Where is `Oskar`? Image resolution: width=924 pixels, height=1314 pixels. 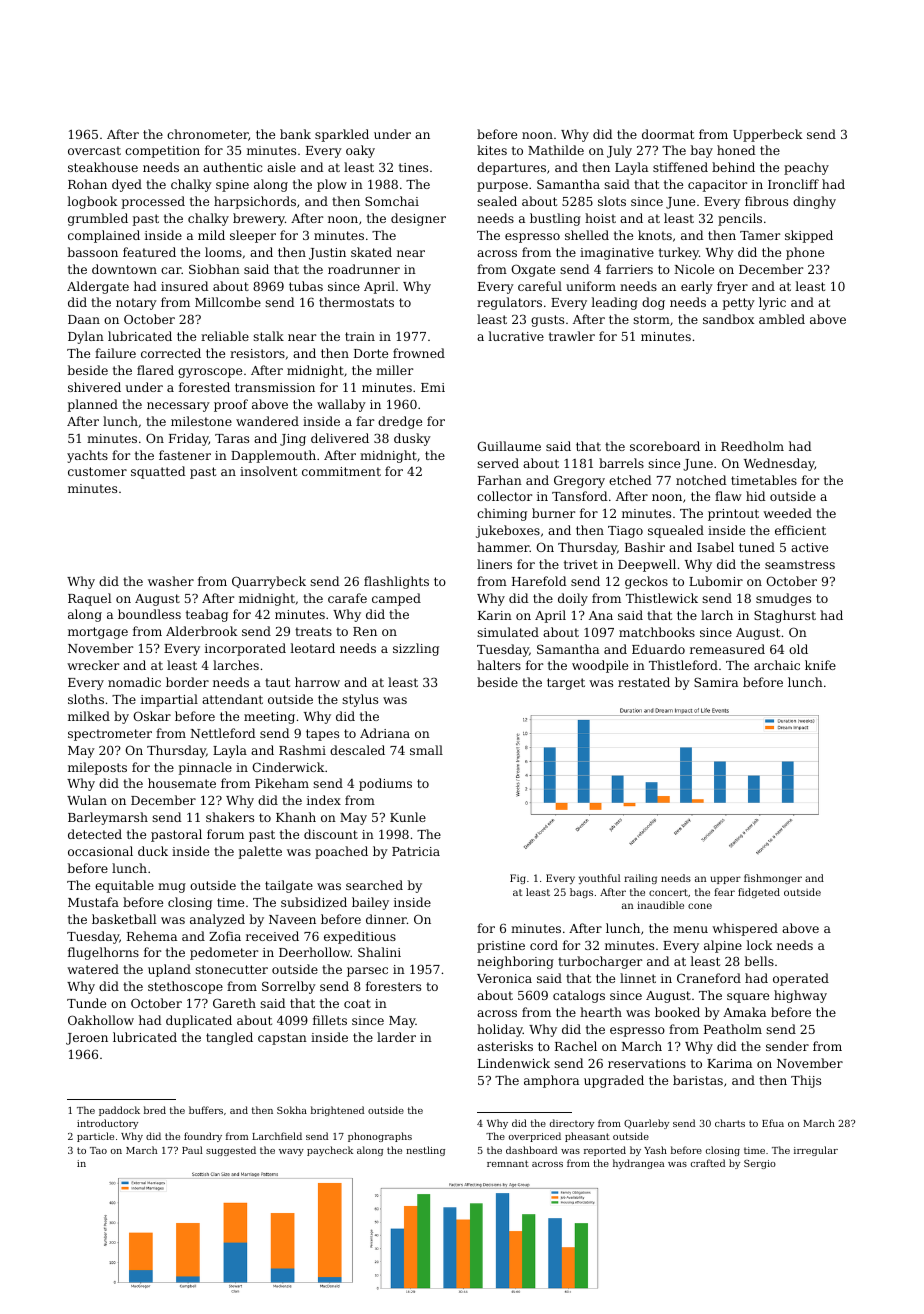
Oskar is located at coordinates (152, 716).
